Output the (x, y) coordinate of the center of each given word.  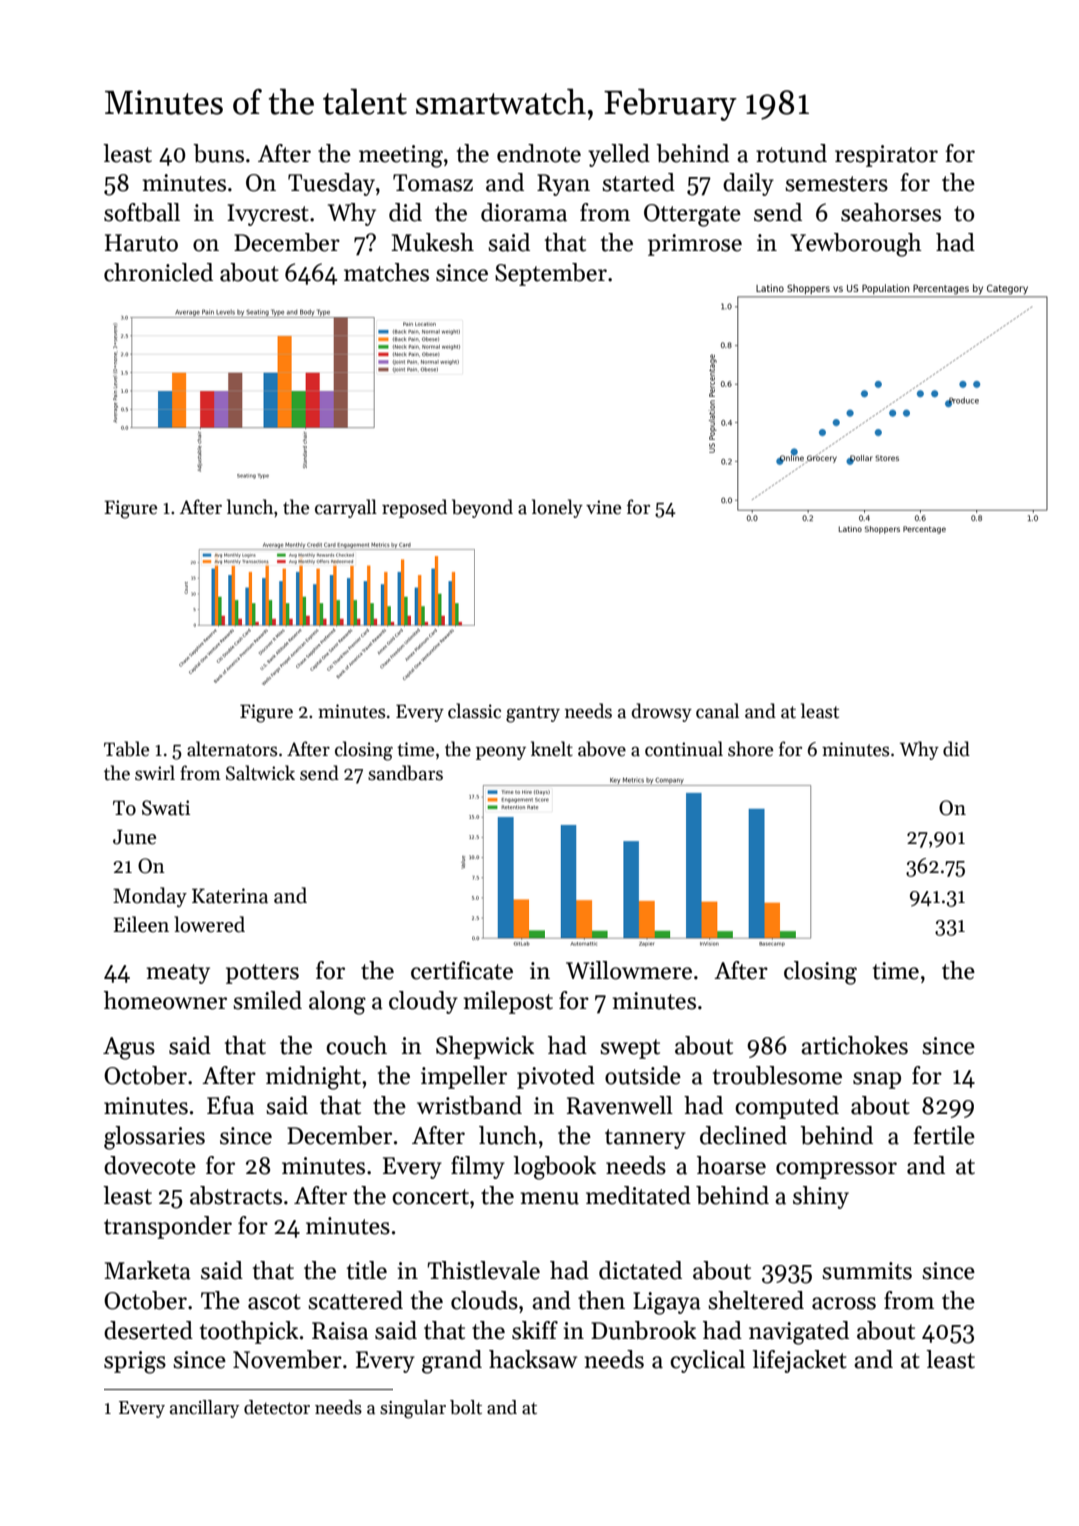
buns (218, 153)
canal (717, 711)
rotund (791, 153)
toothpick (249, 1332)
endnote (539, 153)
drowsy (662, 712)
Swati (166, 808)
